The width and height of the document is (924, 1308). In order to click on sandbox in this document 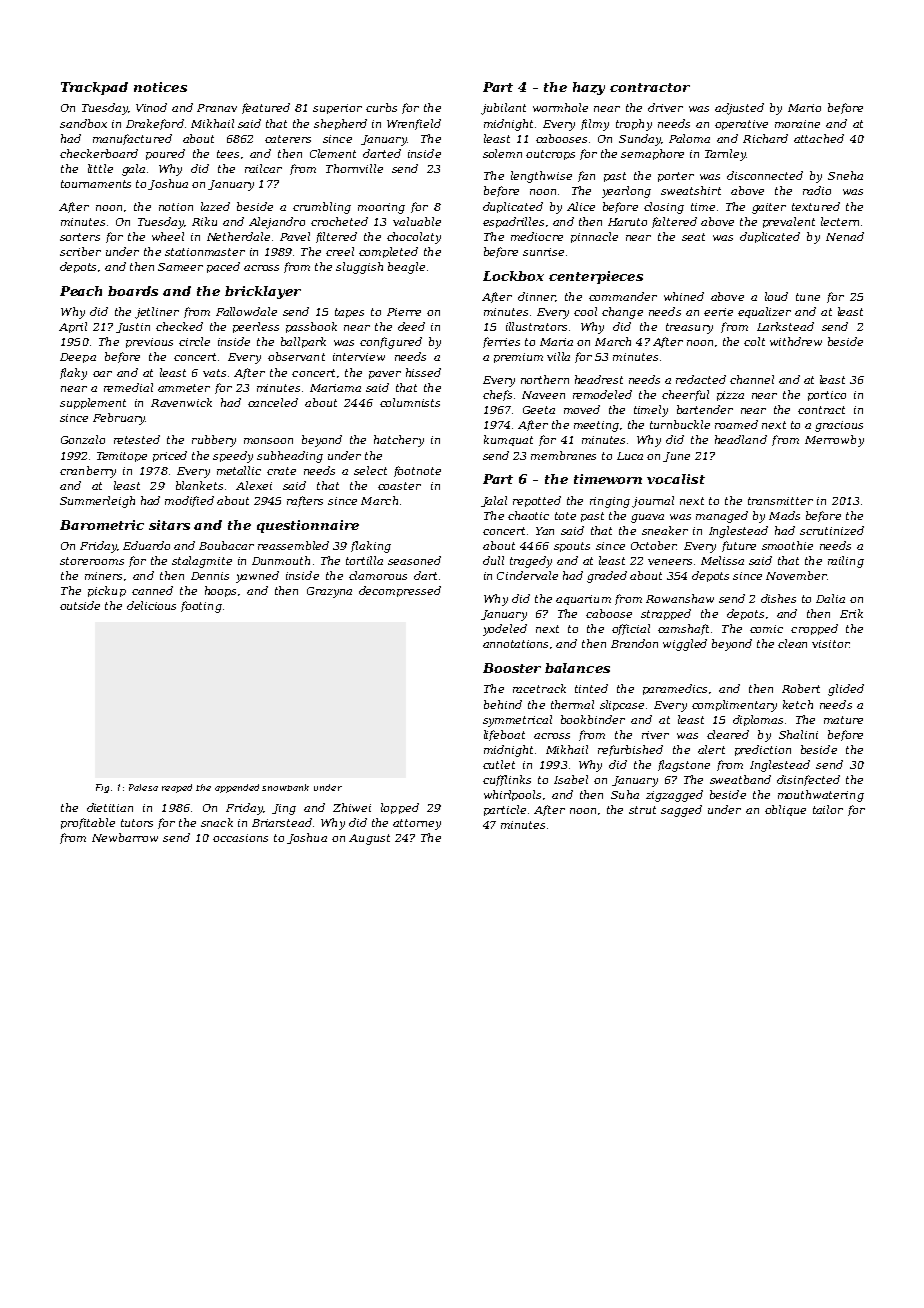, I will do `click(83, 123)`.
